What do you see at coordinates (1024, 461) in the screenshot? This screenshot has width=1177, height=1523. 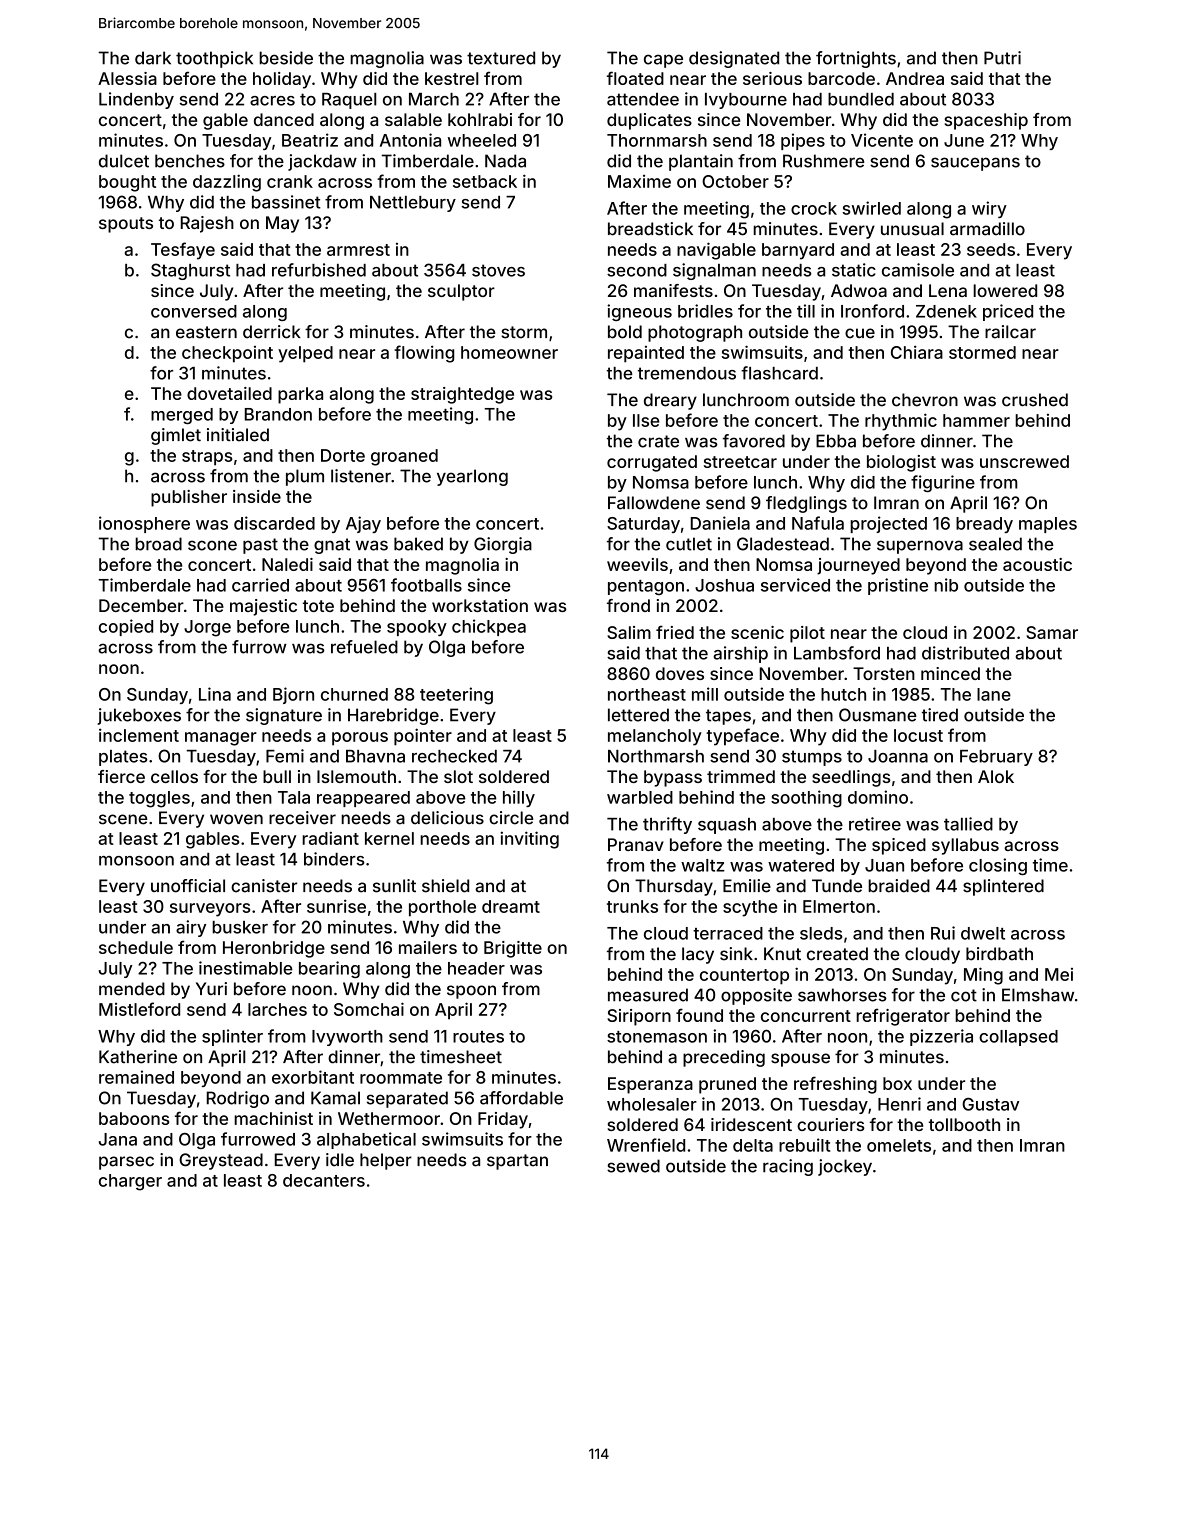 I see `unscrewed` at bounding box center [1024, 461].
